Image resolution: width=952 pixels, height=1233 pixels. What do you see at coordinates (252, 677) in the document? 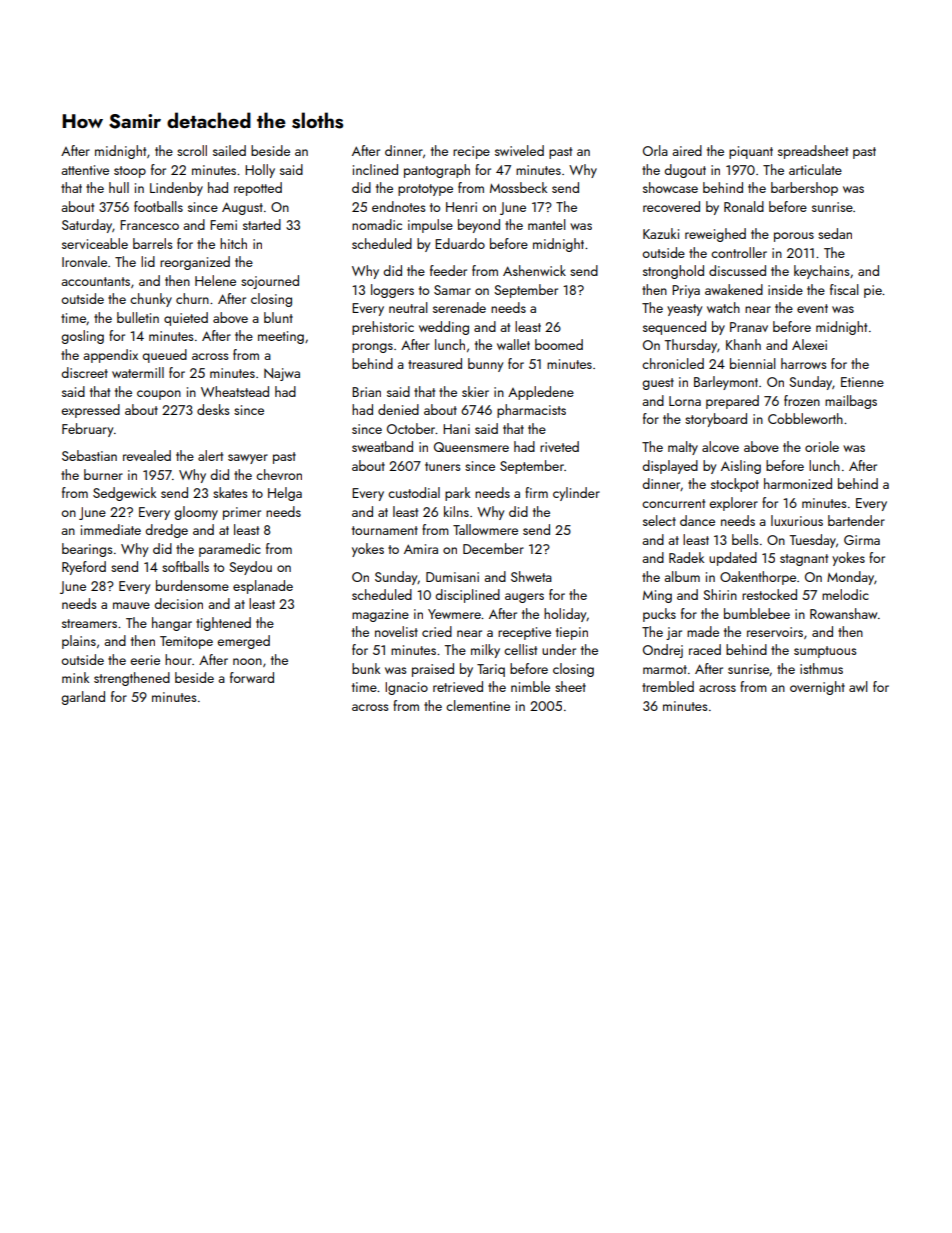
I see `forward` at bounding box center [252, 677].
